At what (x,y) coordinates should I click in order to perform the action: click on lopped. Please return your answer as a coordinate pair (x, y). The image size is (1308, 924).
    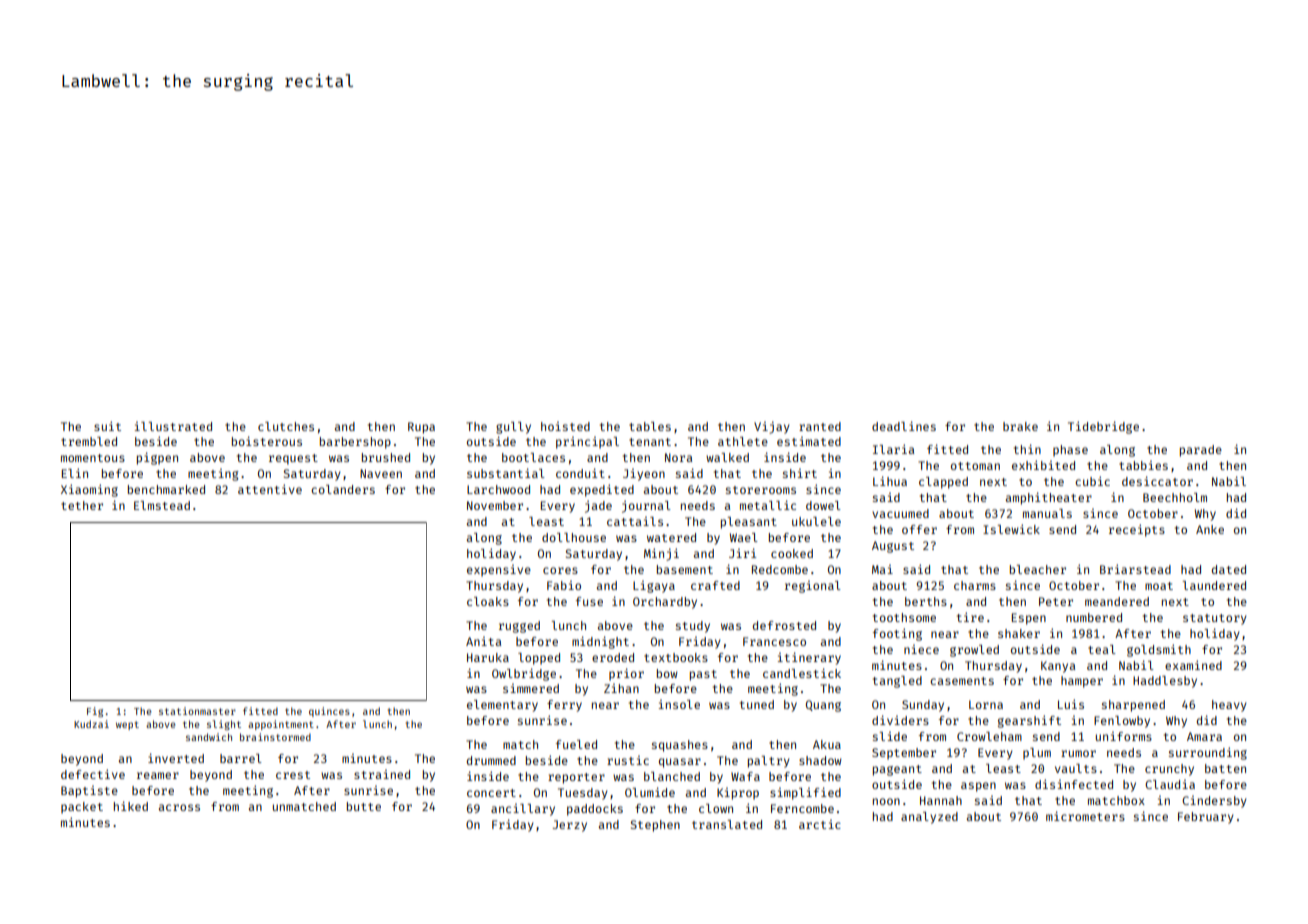
    Looking at the image, I should click on (539, 659).
